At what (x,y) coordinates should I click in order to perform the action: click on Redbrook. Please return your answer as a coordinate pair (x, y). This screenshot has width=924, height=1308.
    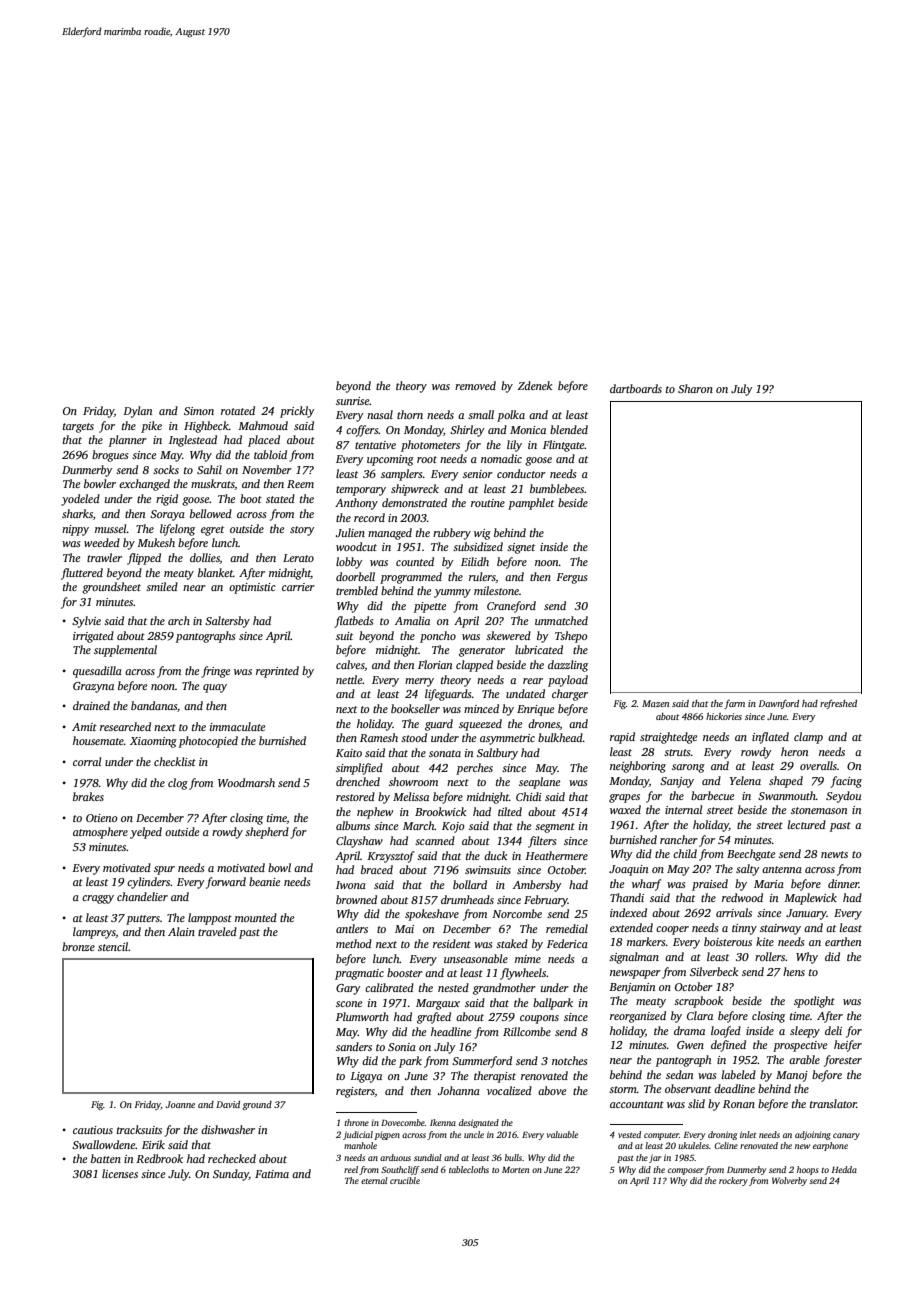
    Looking at the image, I should click on (159, 1158).
